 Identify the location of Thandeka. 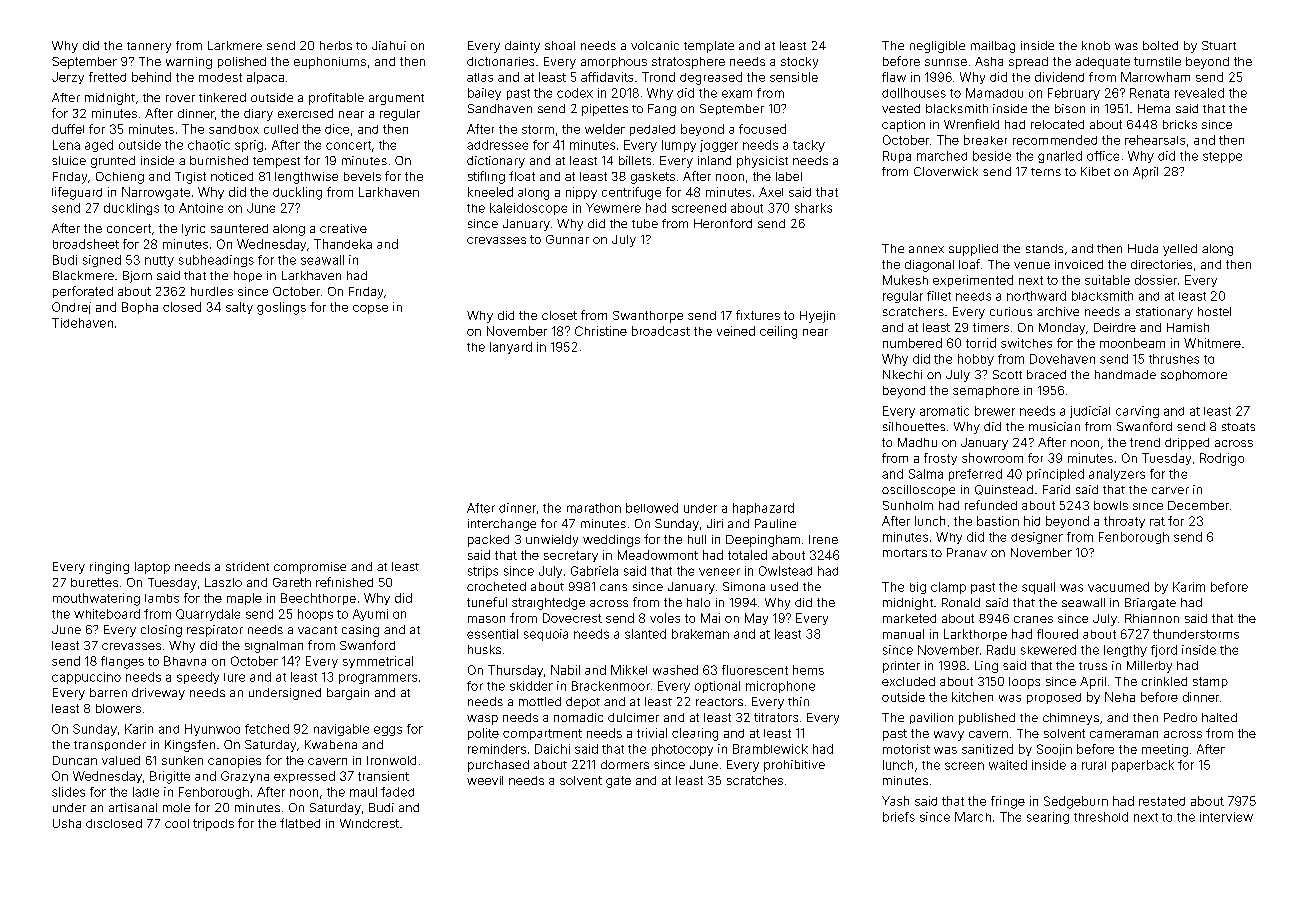
(343, 244).
